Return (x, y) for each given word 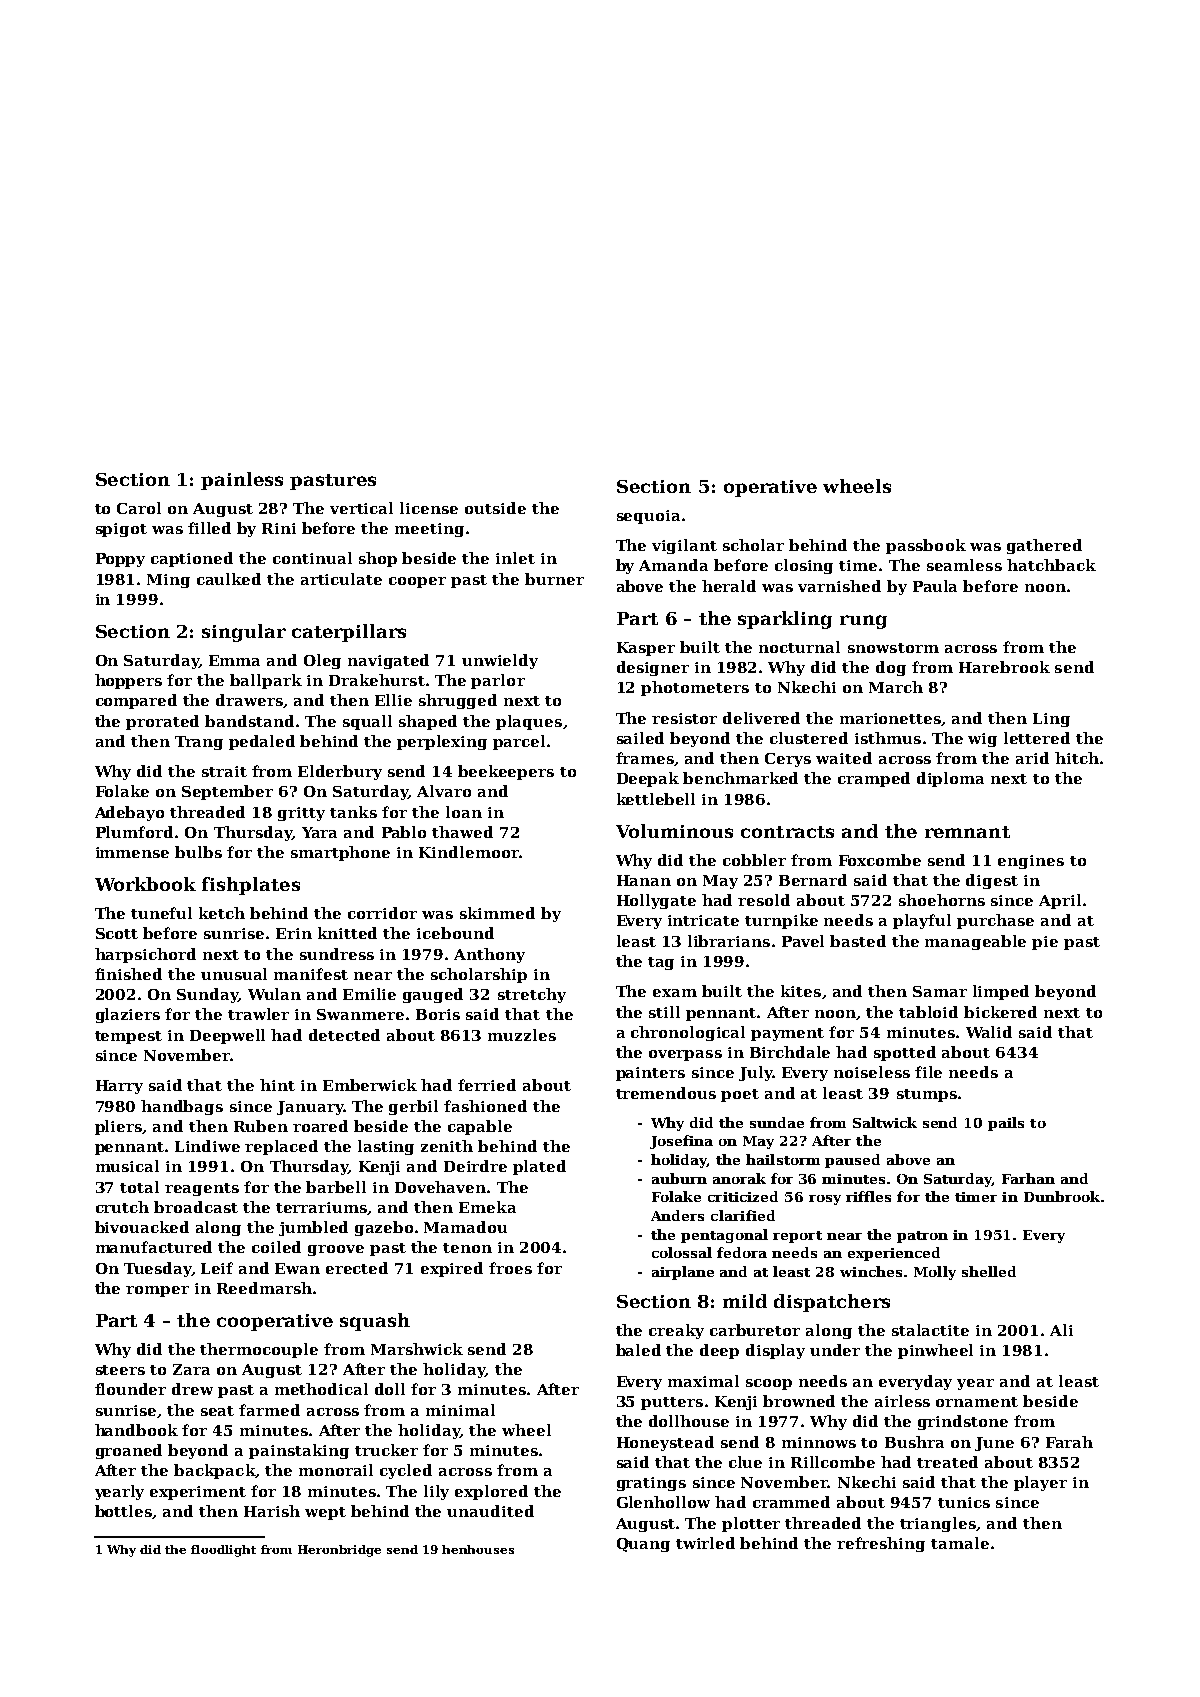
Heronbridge (339, 1551)
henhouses (478, 1549)
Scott (117, 933)
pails (1006, 1124)
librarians (729, 941)
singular (244, 633)
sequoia (648, 517)
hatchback (1051, 565)
